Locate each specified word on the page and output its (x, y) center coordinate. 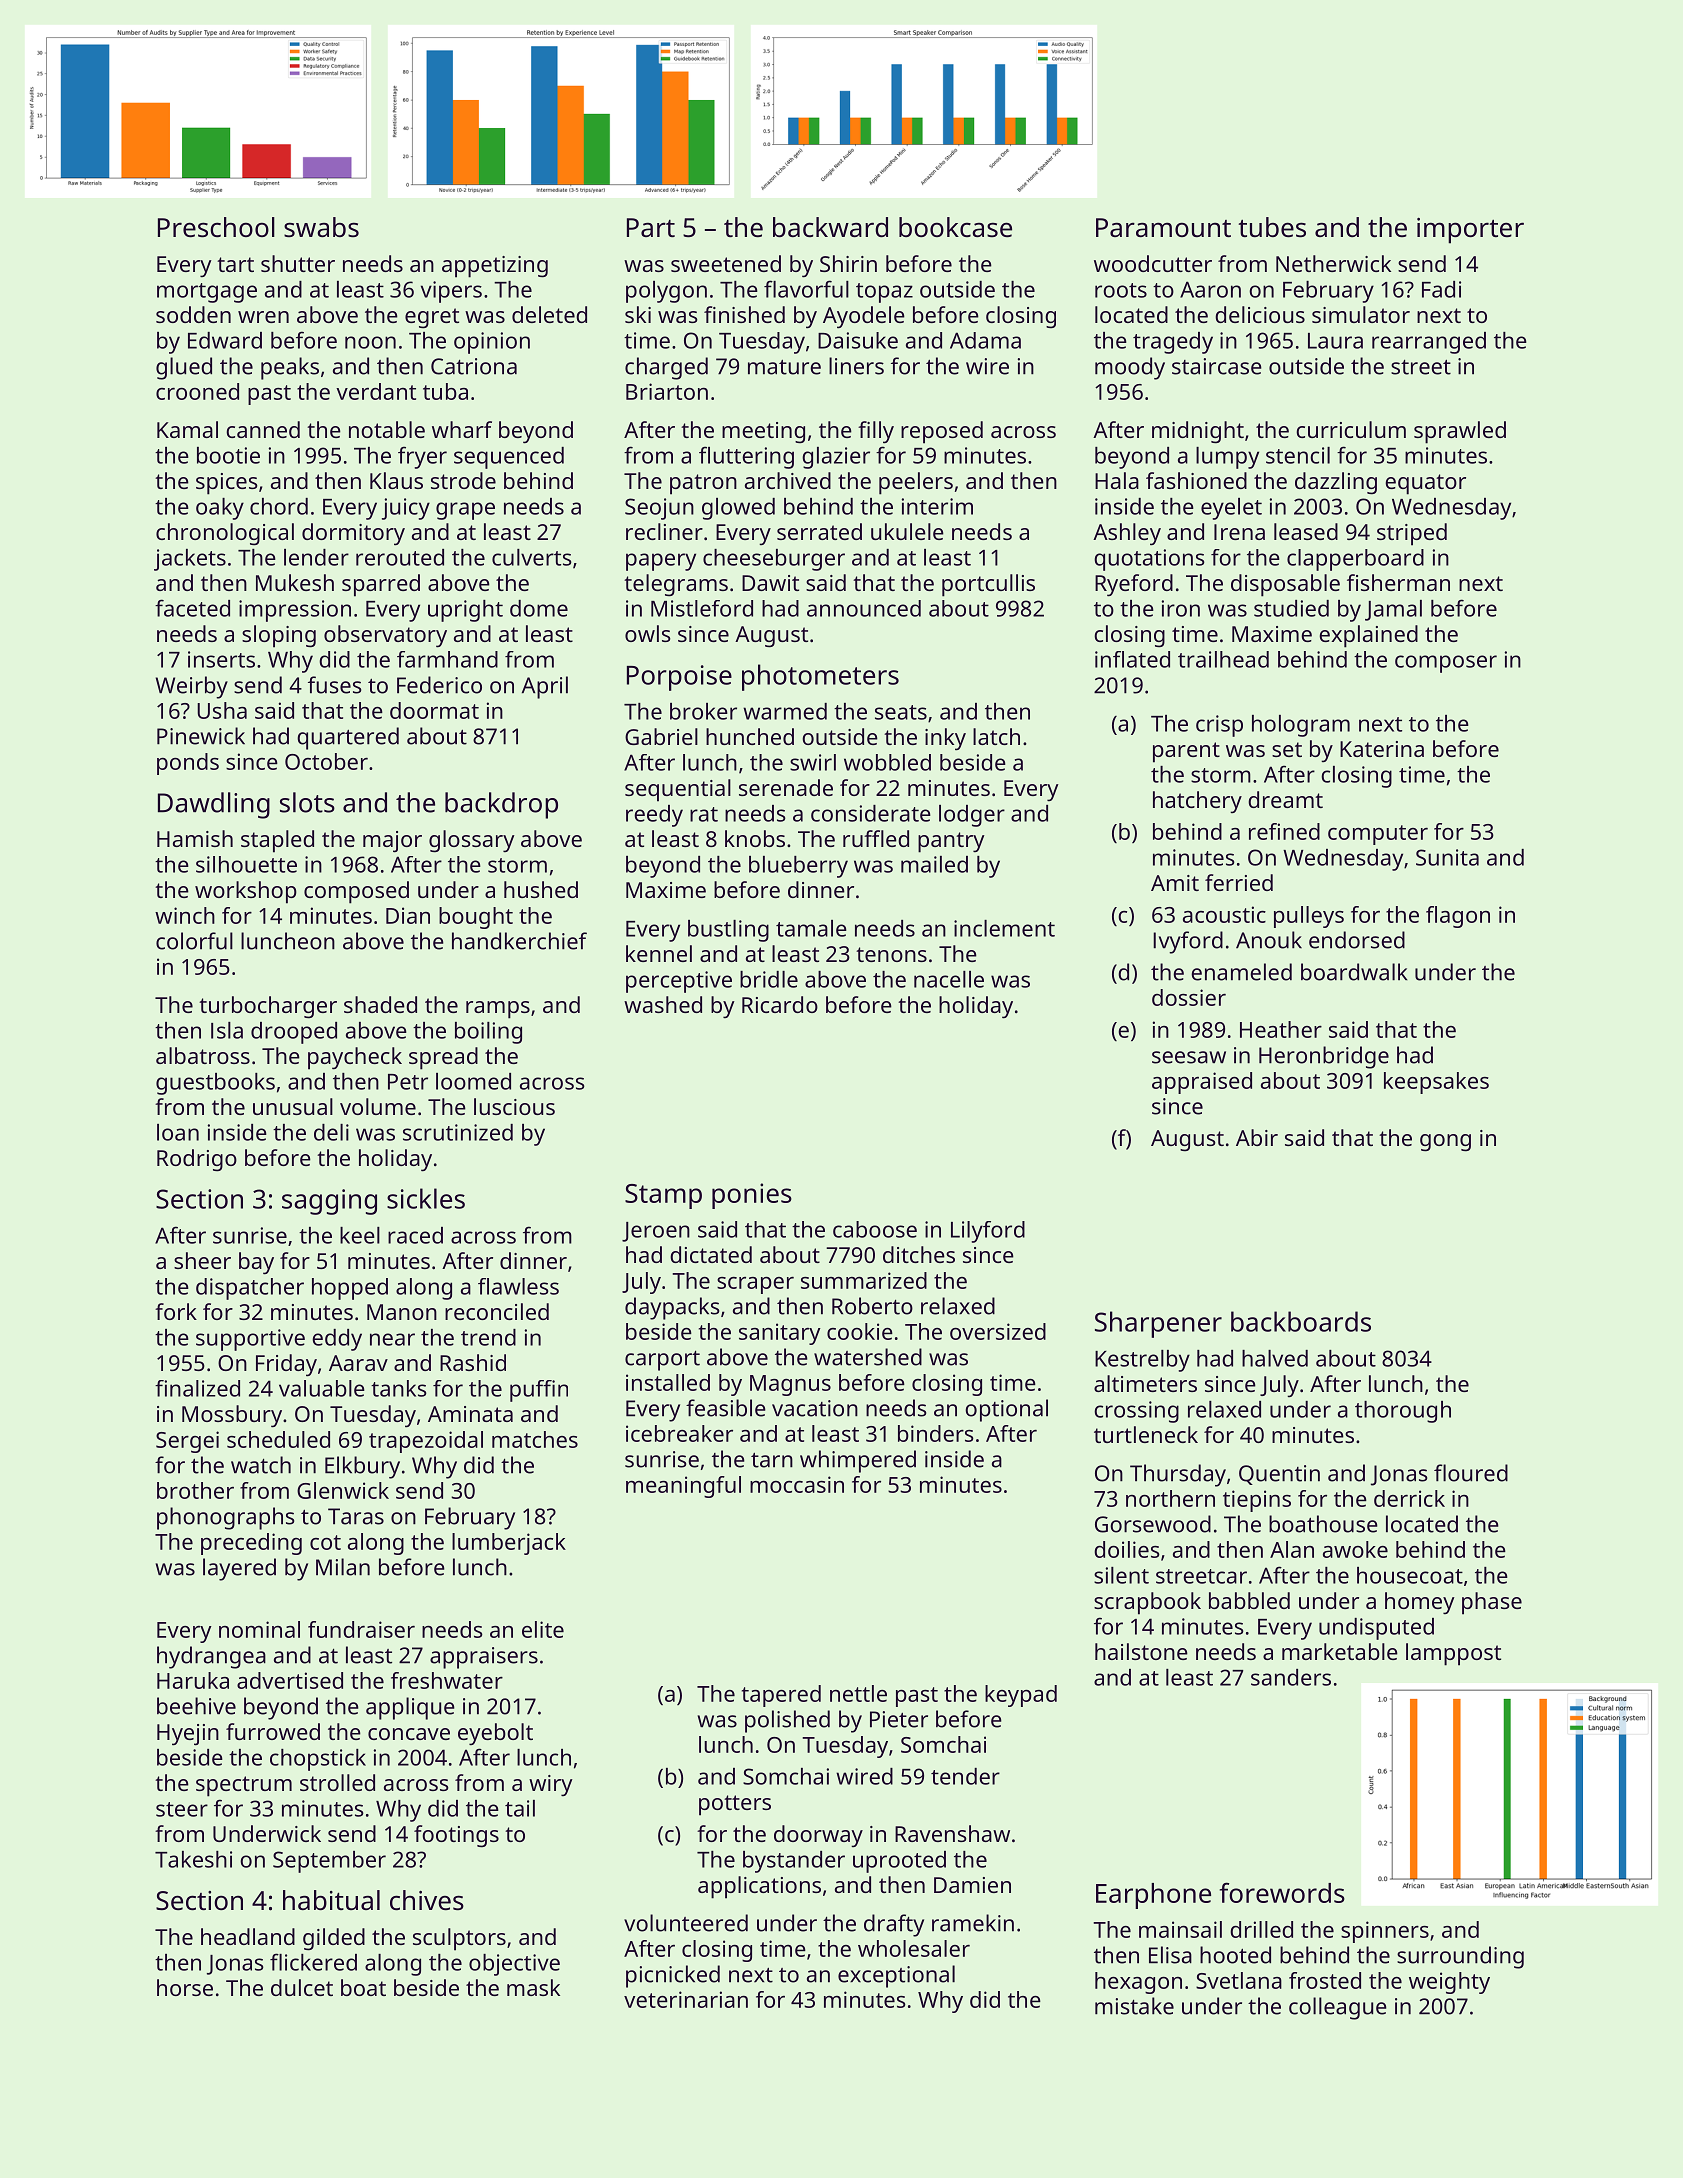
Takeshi (193, 1859)
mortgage (207, 293)
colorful (194, 941)
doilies (1127, 1549)
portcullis (988, 585)
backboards (1301, 1321)
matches (535, 1439)
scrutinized (458, 1132)
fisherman (1398, 582)
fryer (422, 457)
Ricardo (780, 1004)
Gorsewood (1153, 1524)
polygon (666, 292)
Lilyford (988, 1232)
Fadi (1441, 289)
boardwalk (1354, 972)
